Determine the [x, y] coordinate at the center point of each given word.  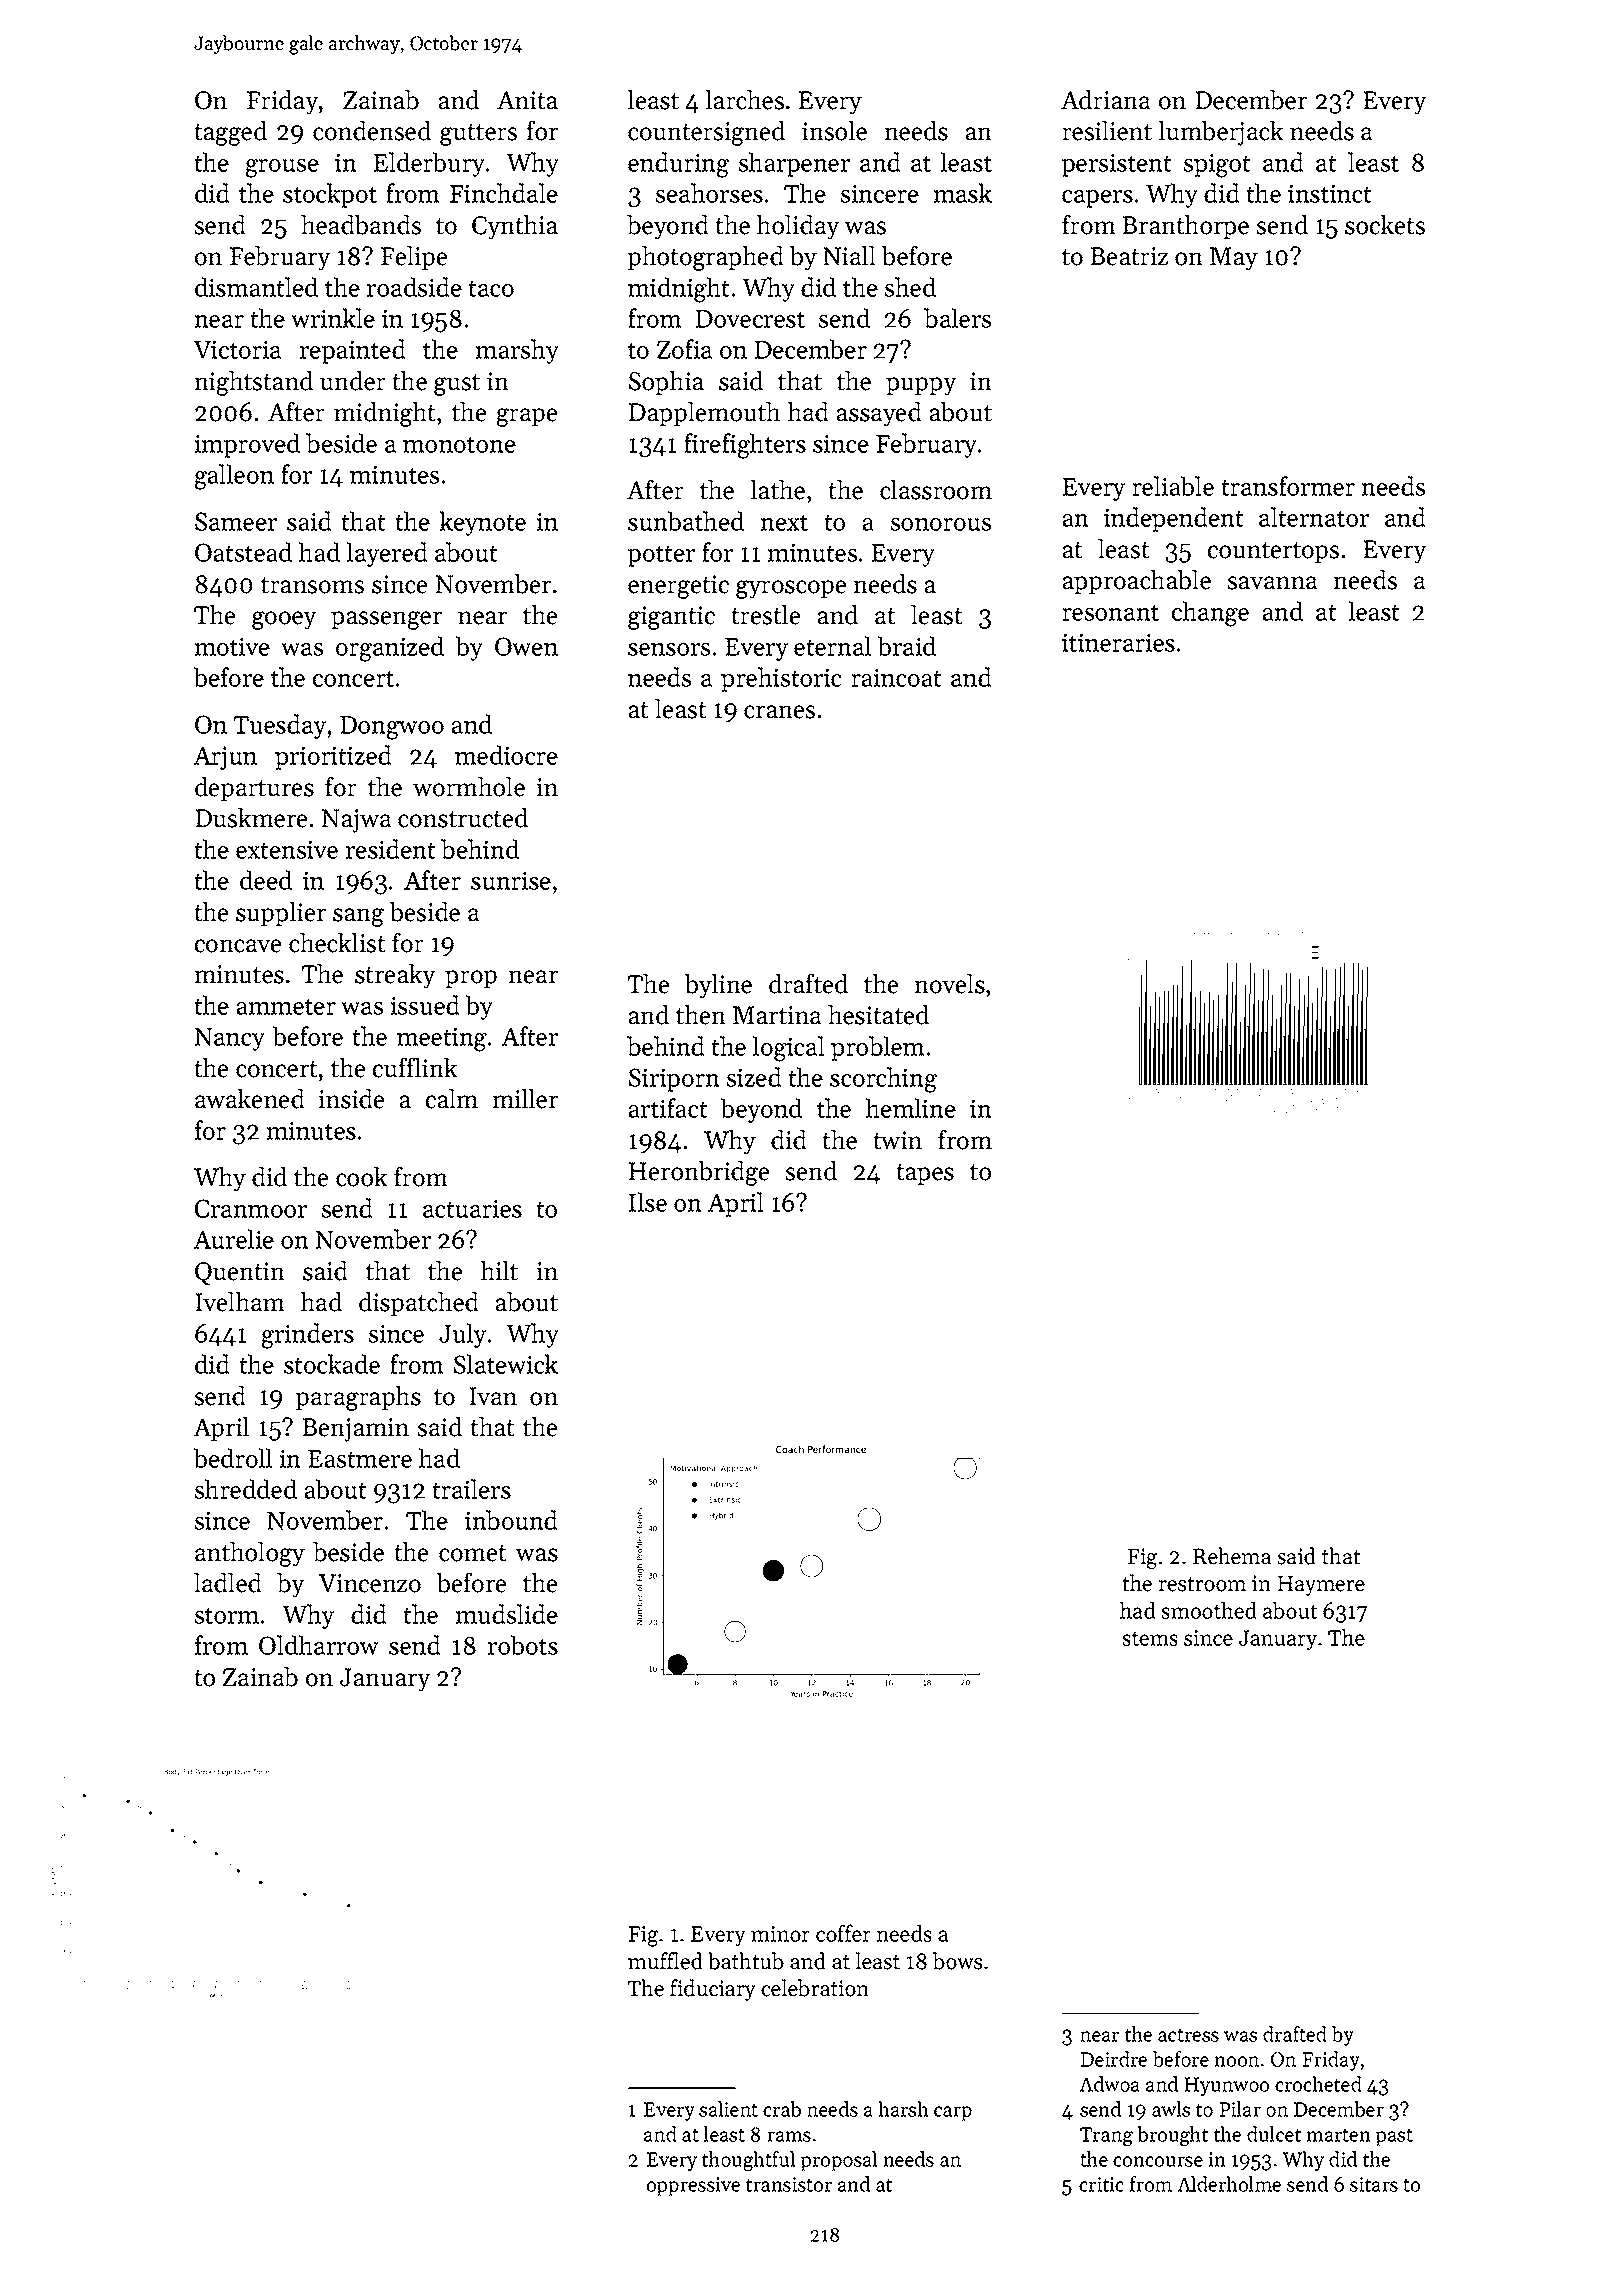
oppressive [693, 2186]
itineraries [1118, 642]
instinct [1330, 193]
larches [744, 100]
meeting [442, 1039]
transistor [789, 2184]
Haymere [1321, 1586]
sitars [1374, 2184]
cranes [779, 712]
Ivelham [240, 1302]
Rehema [1232, 1556]
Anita [527, 100]
